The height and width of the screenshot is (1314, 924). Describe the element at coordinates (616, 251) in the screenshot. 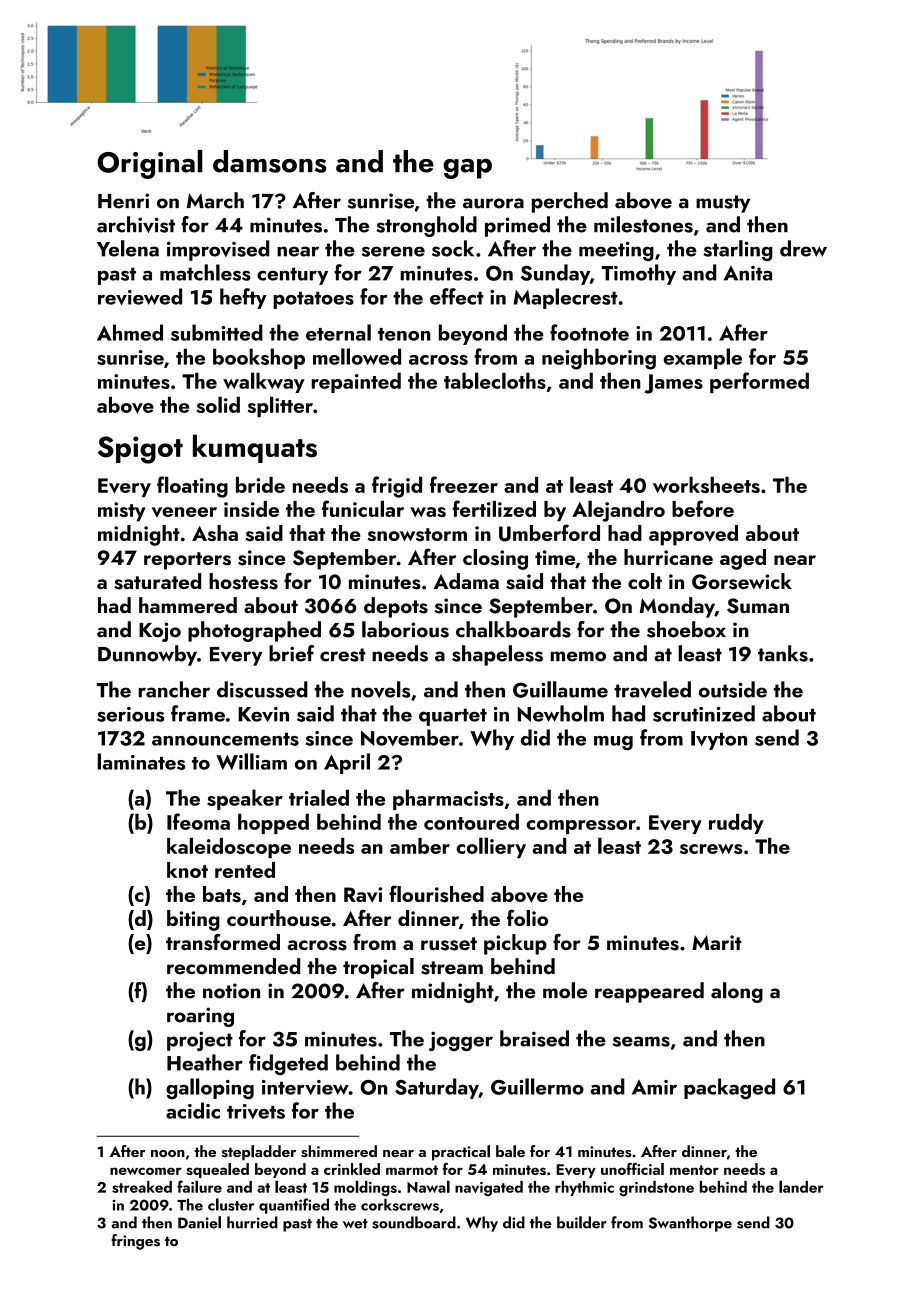

I see `meeting` at that location.
